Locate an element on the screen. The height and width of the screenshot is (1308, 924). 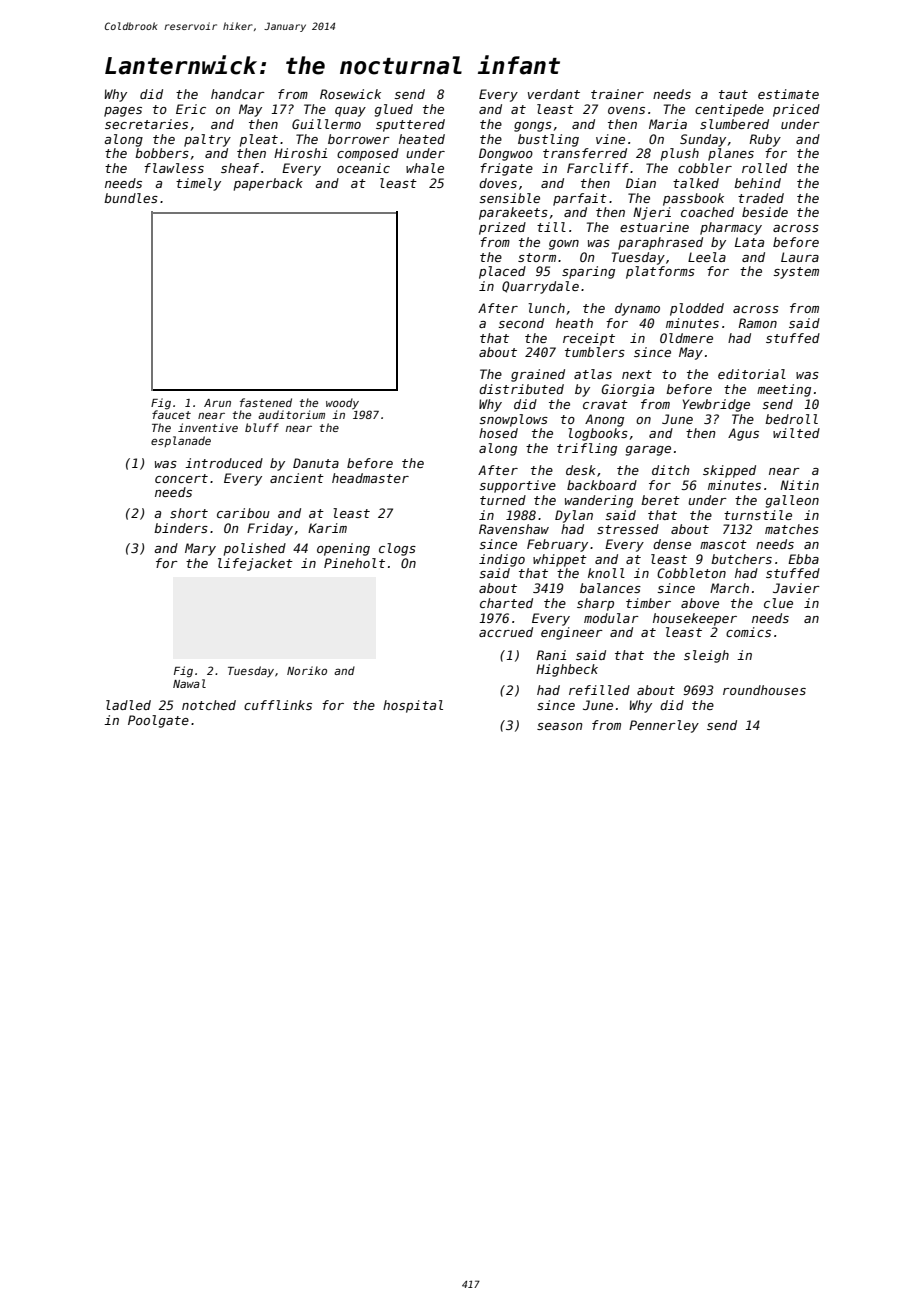
Hiroshi is located at coordinates (301, 153).
